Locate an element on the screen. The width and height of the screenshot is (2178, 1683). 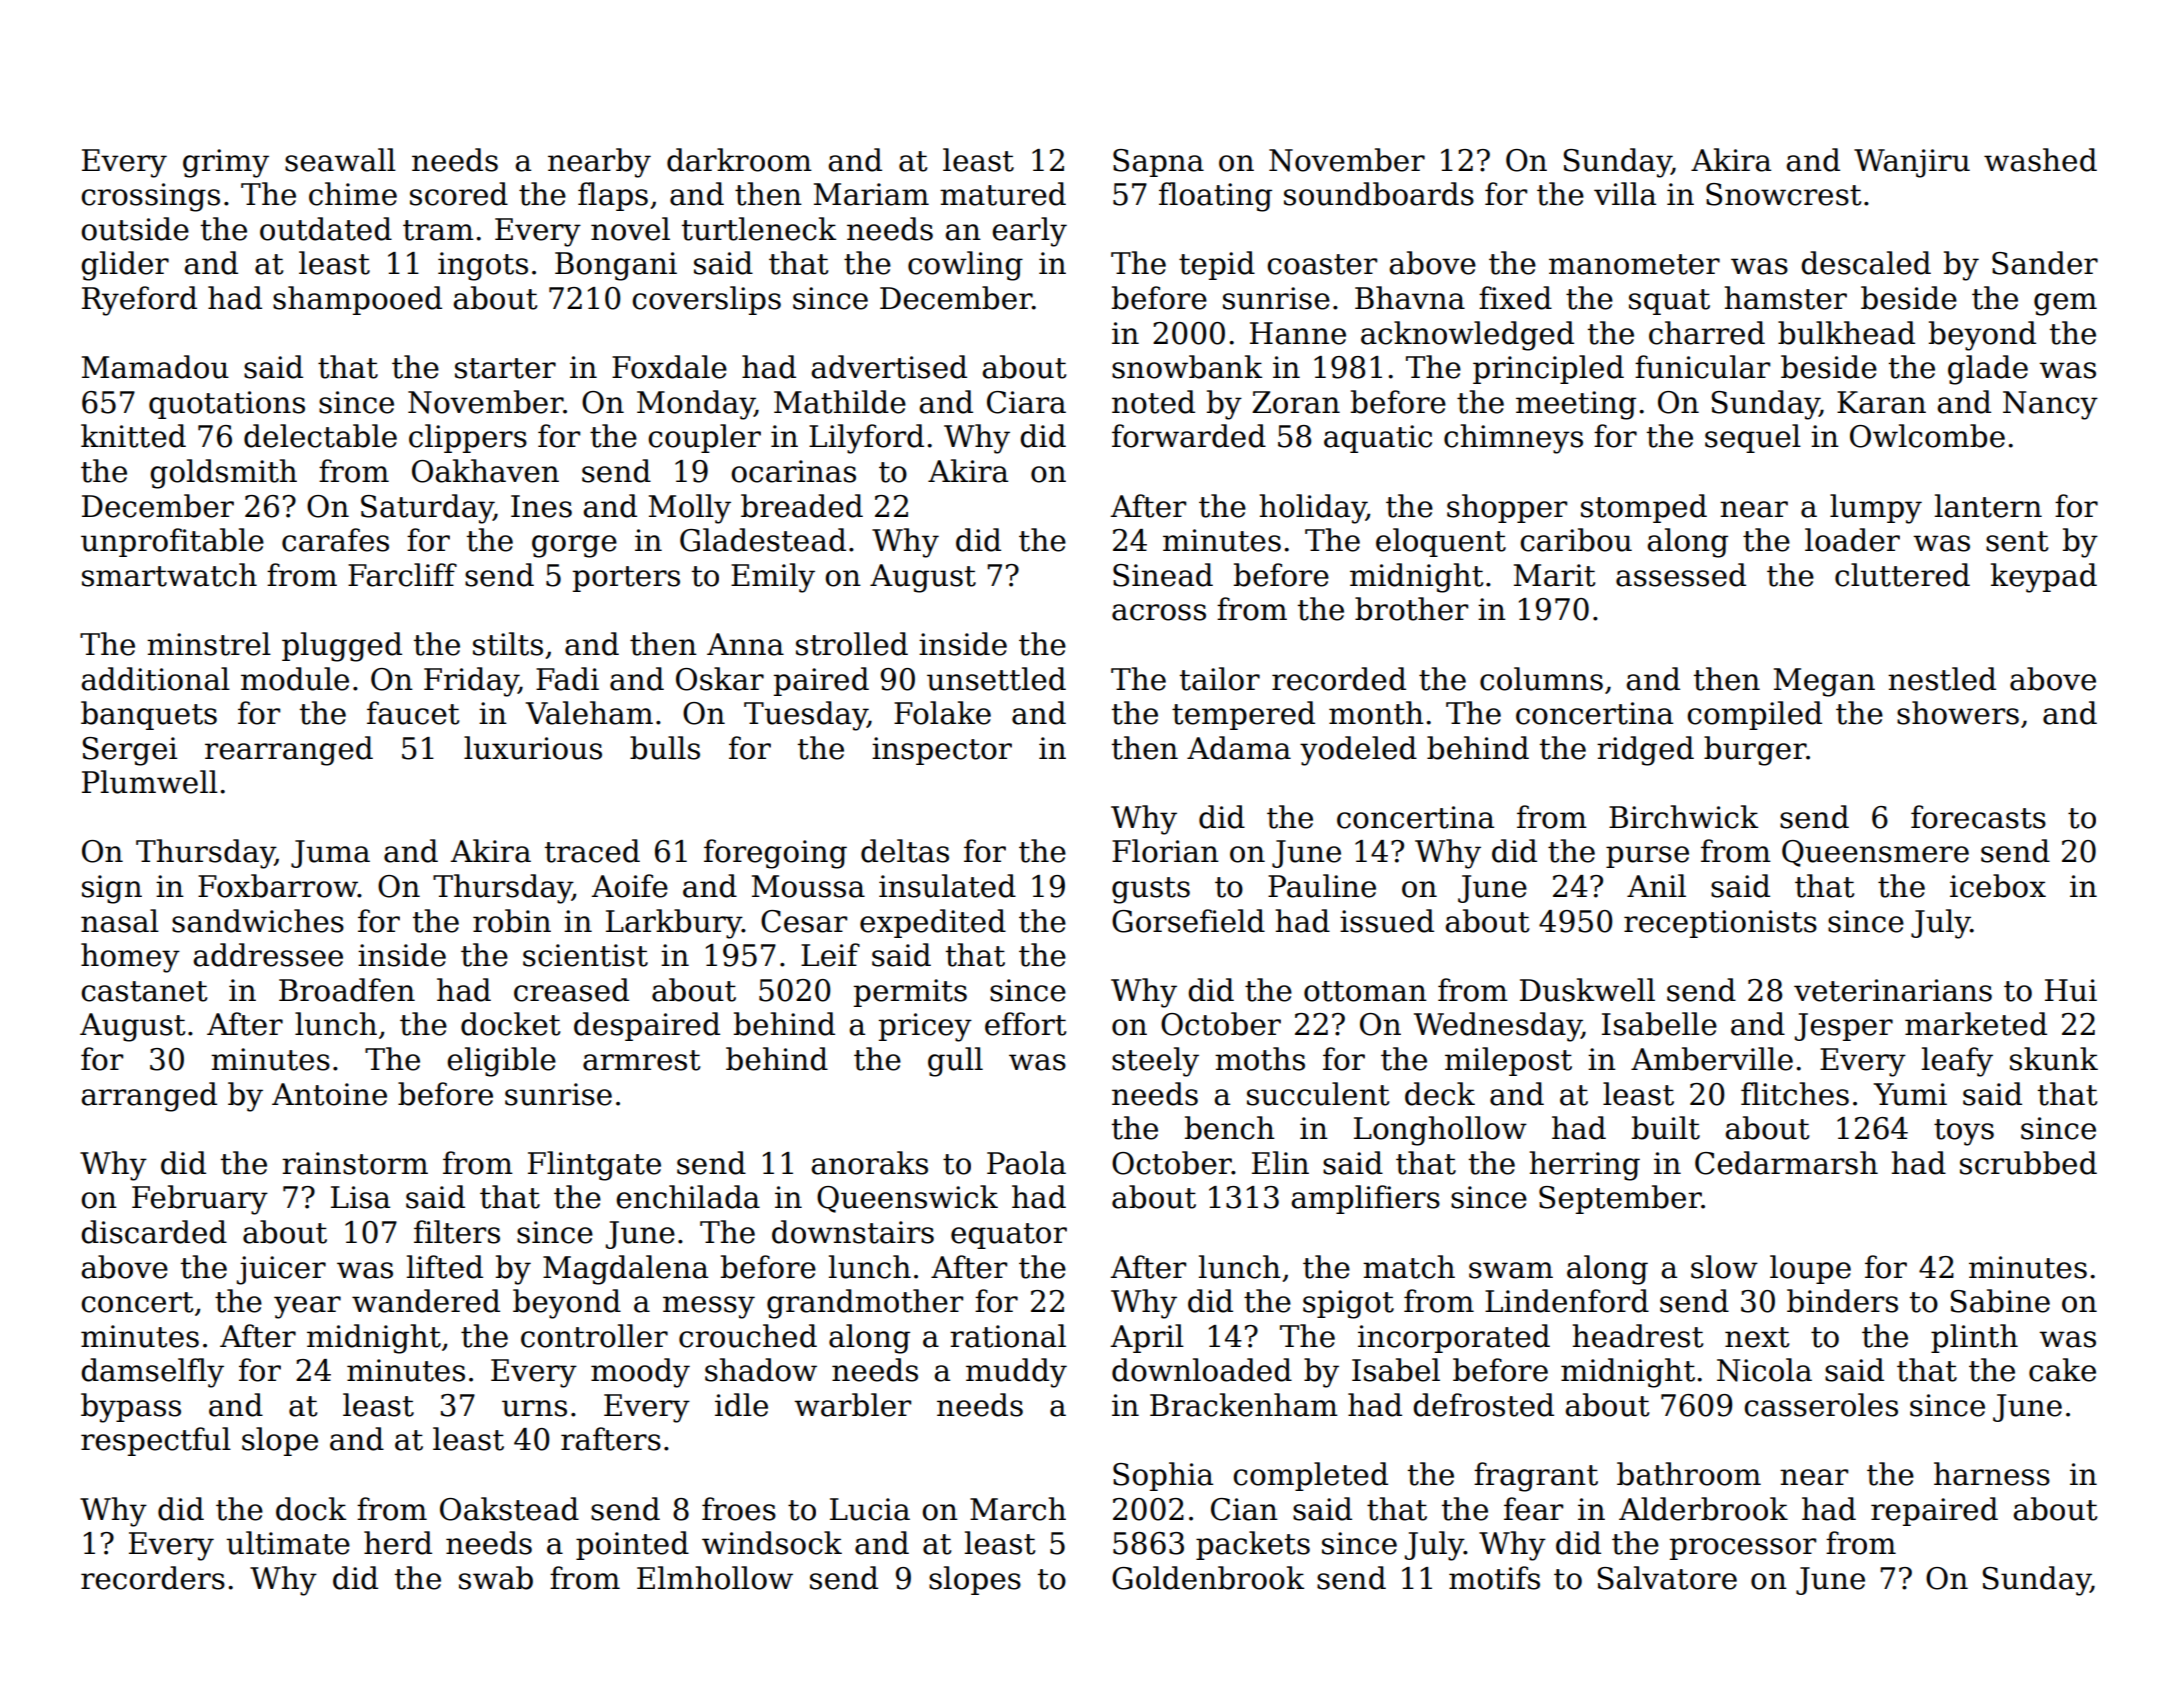
rainstorm is located at coordinates (355, 1163).
